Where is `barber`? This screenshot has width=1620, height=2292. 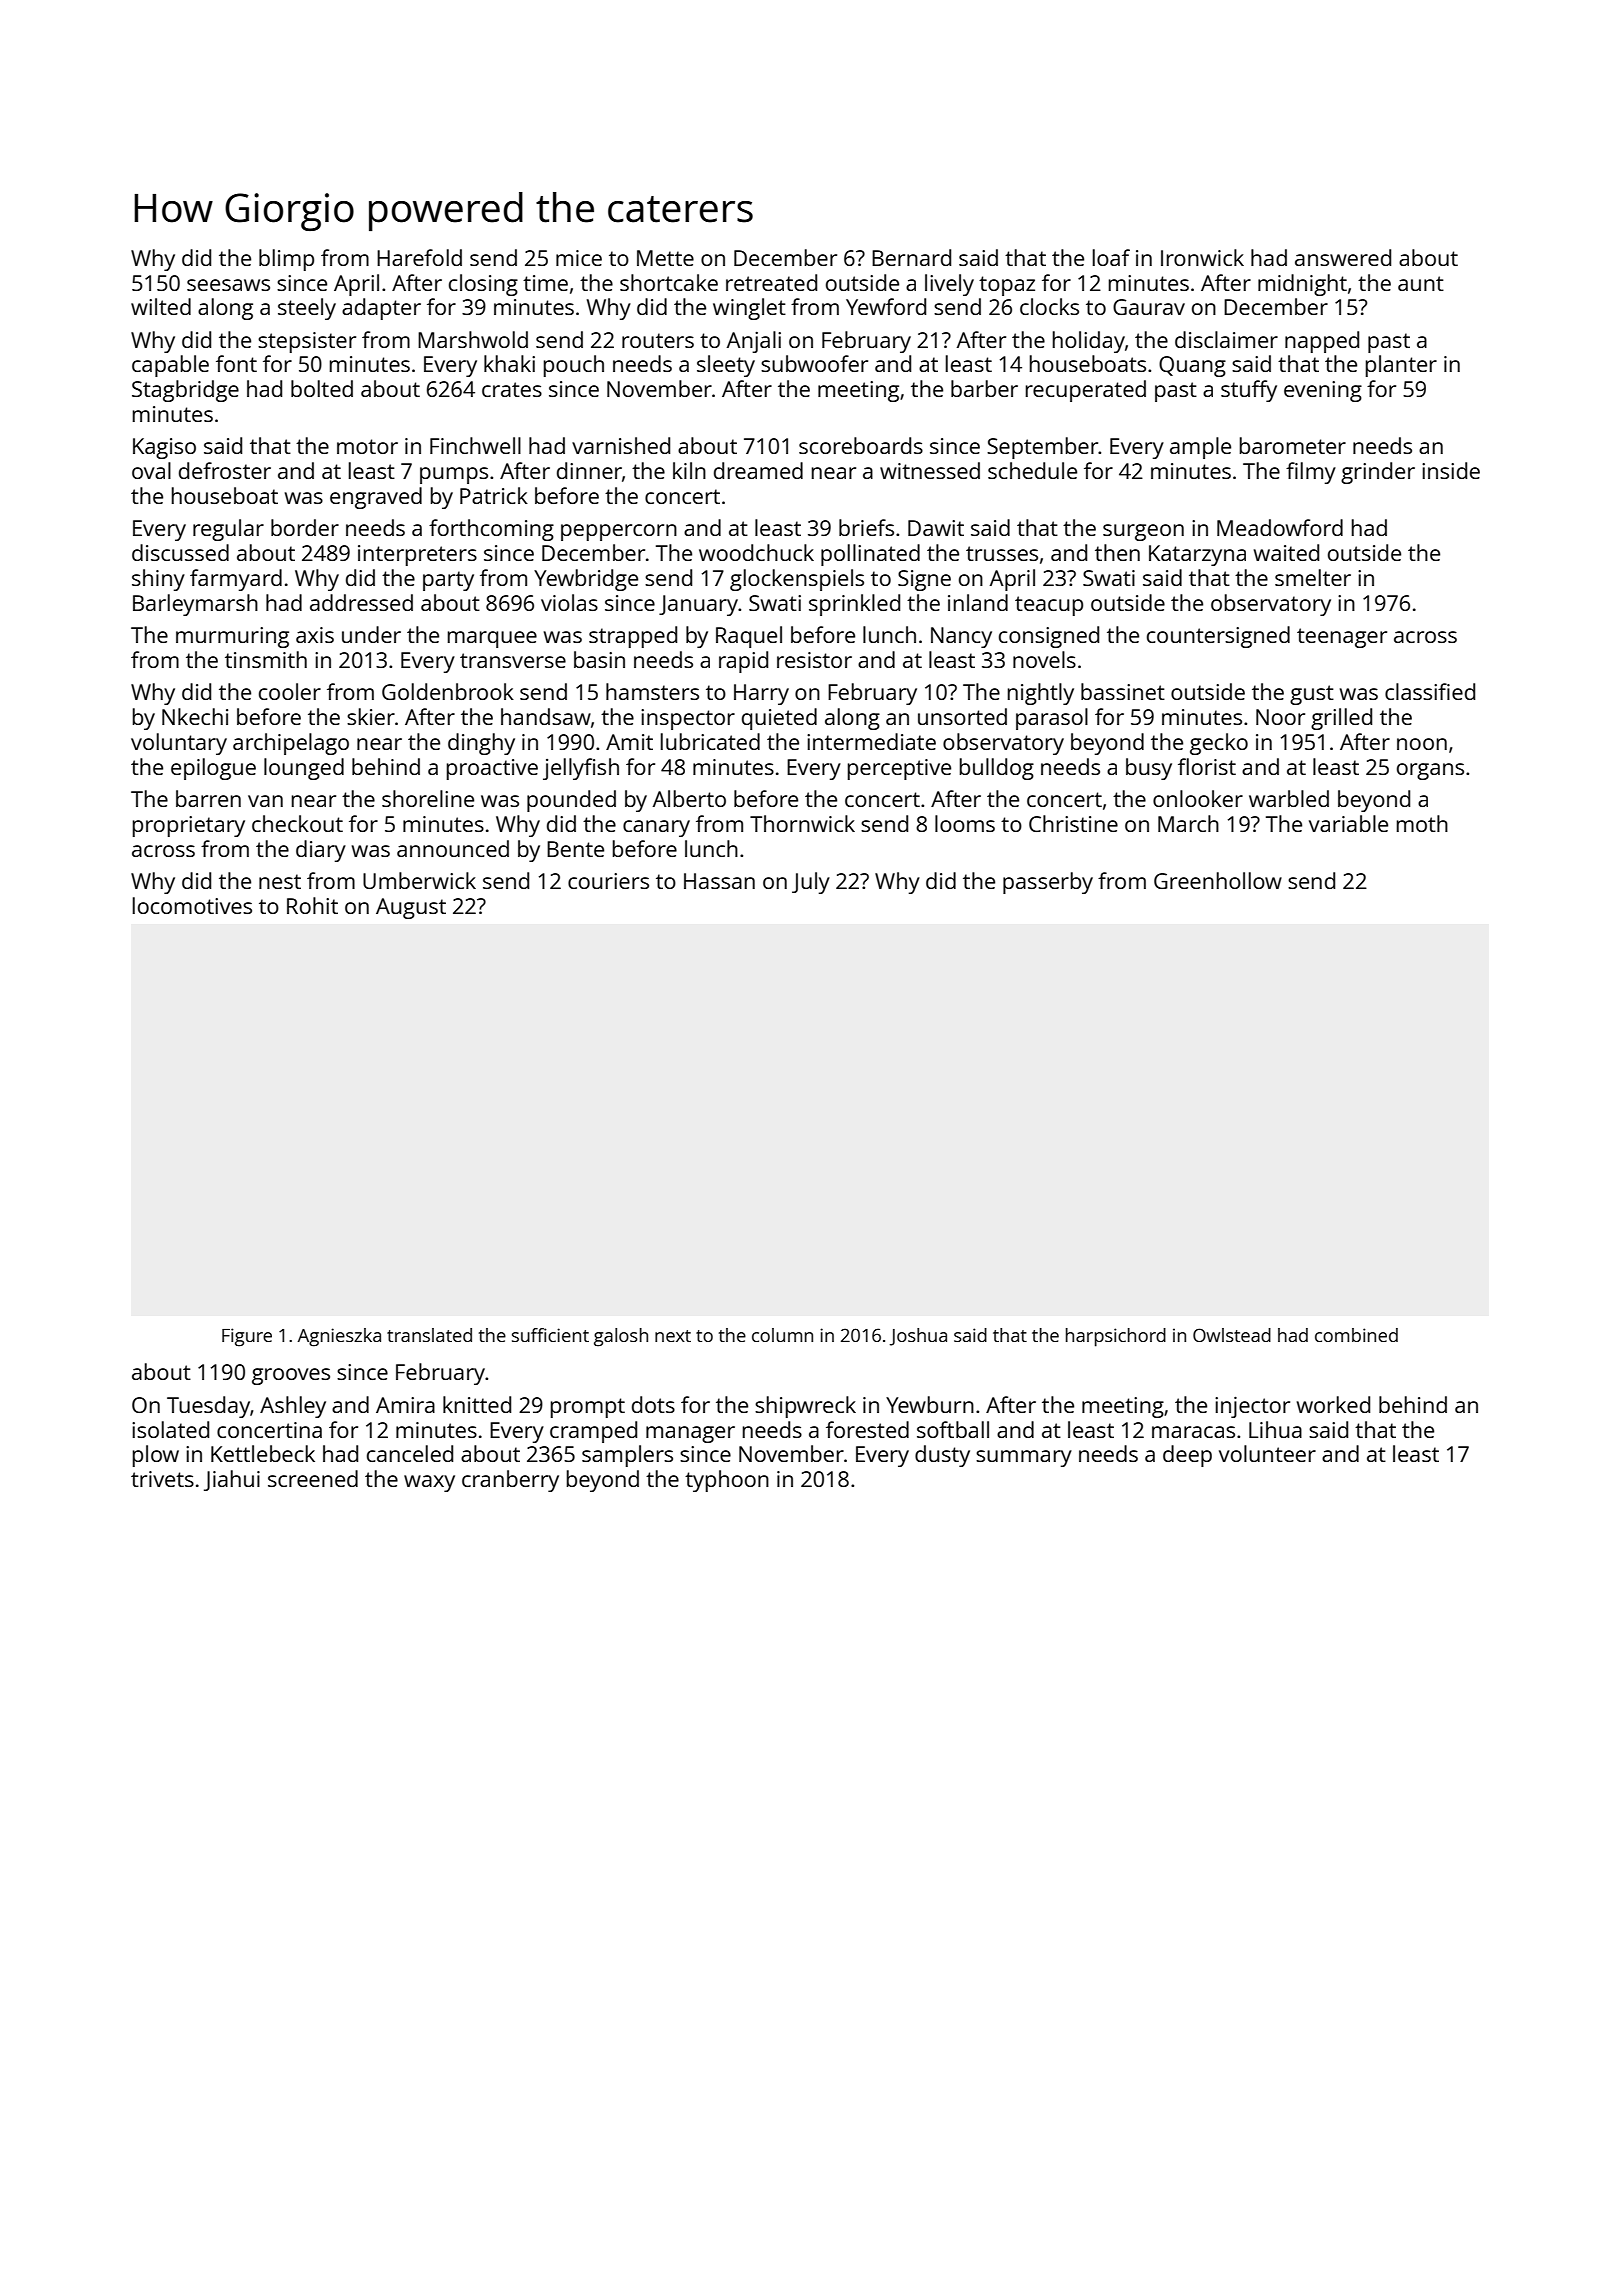 barber is located at coordinates (984, 388).
